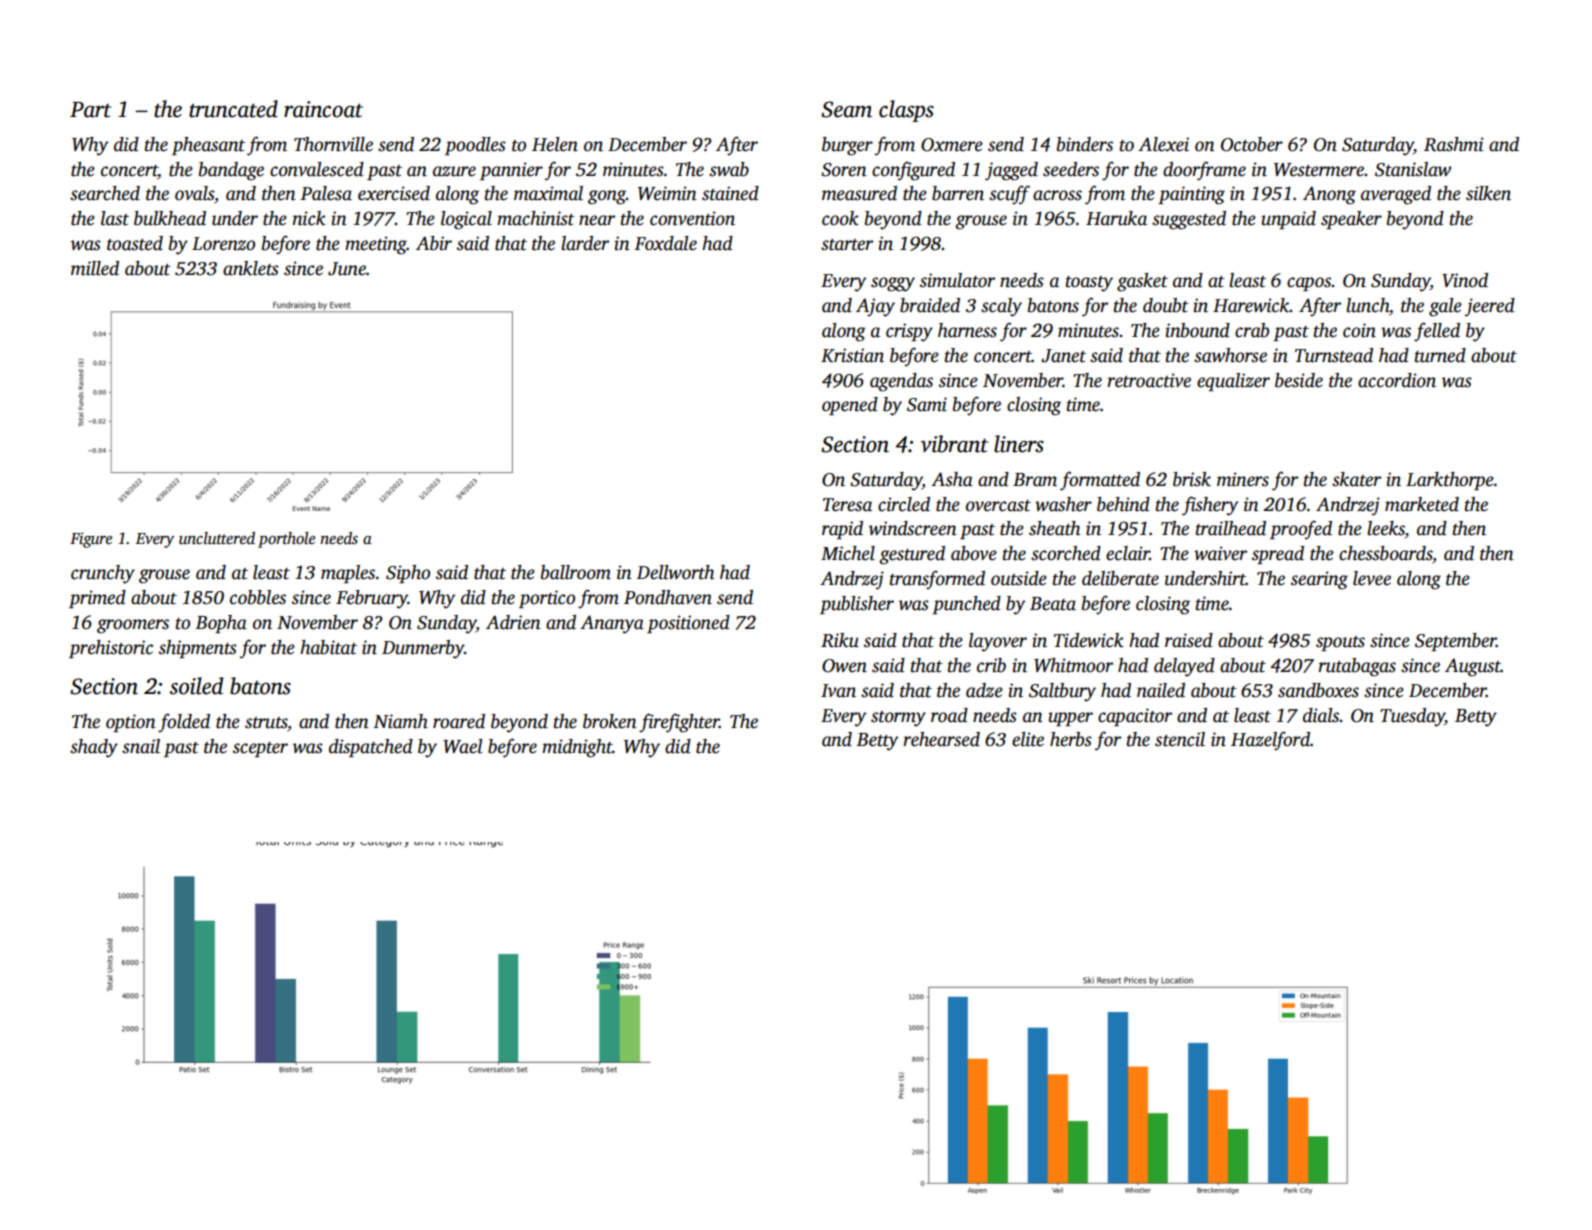 This page has width=1592, height=1230. I want to click on Part, so click(90, 110).
